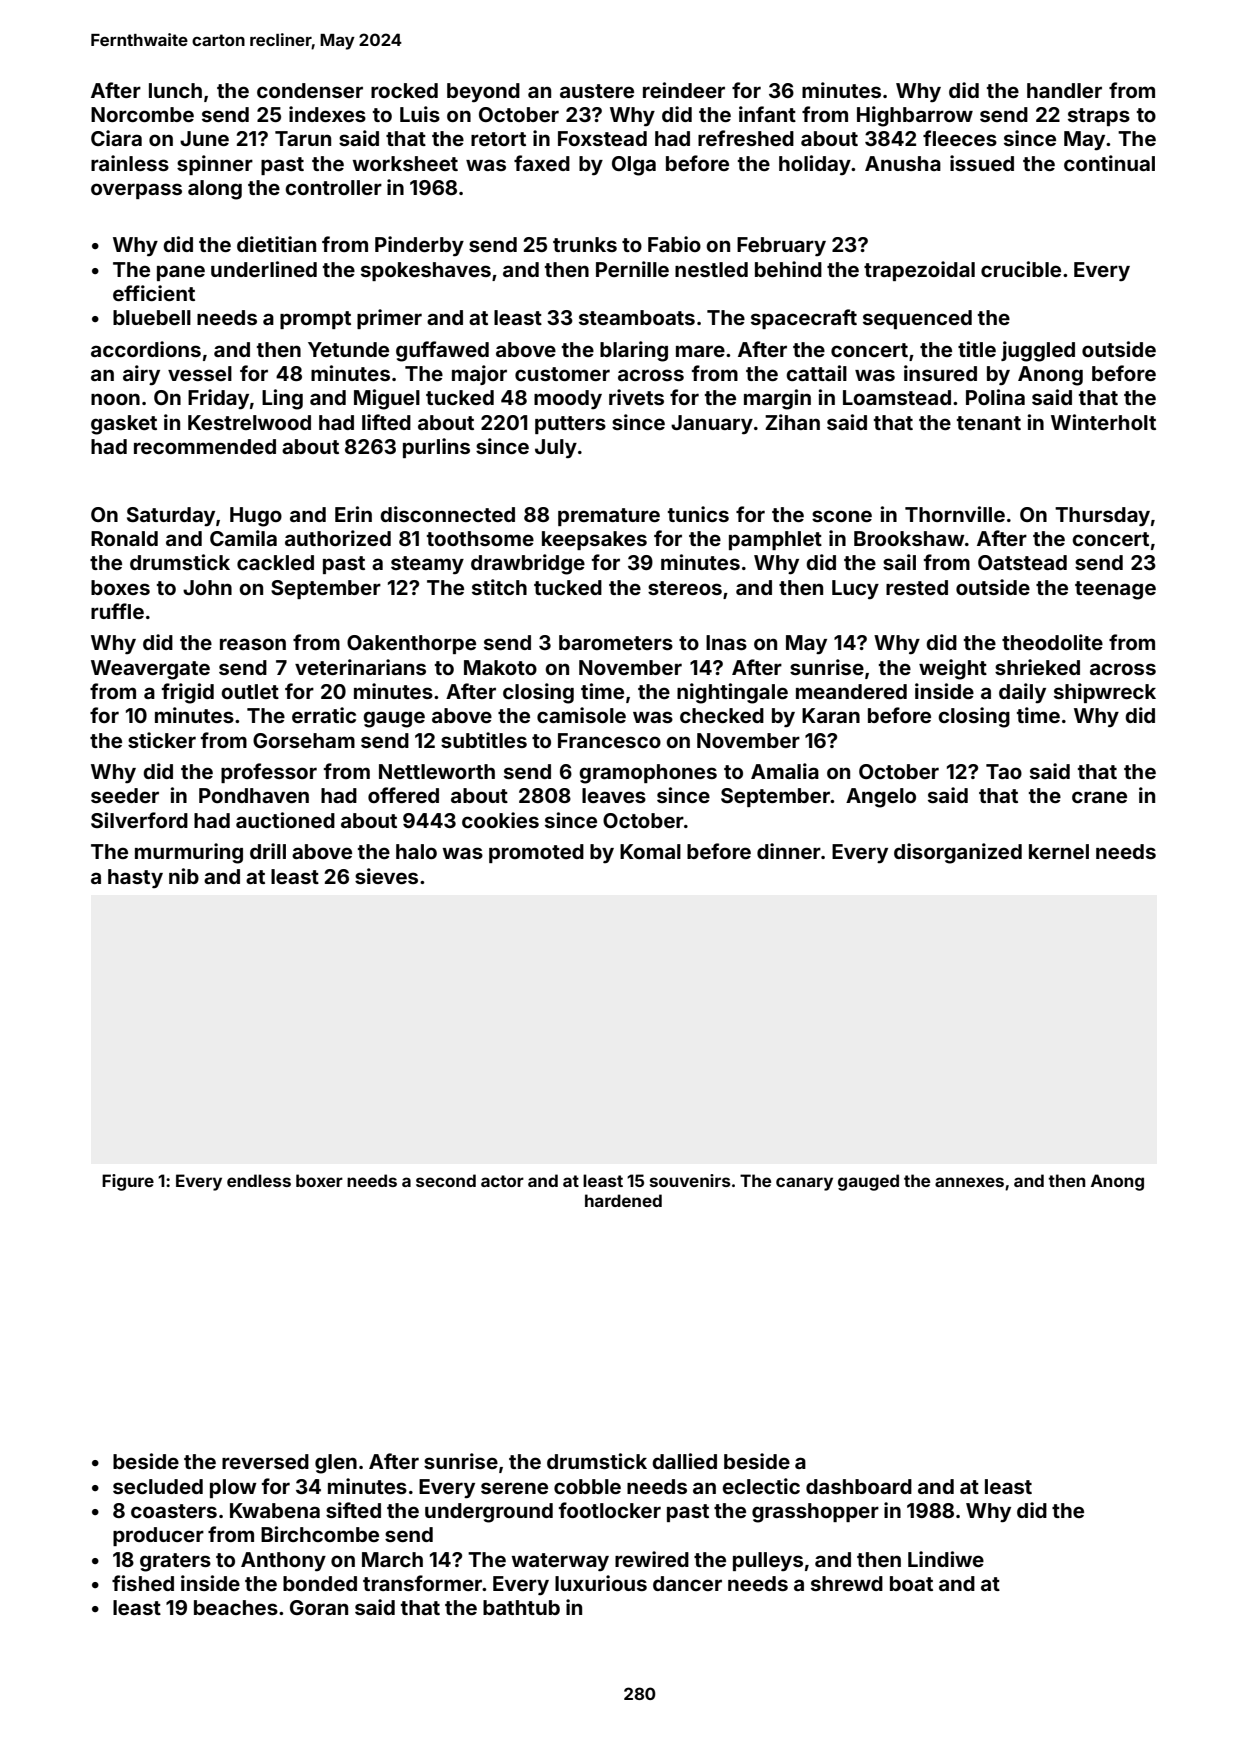 Image resolution: width=1247 pixels, height=1763 pixels. What do you see at coordinates (1105, 693) in the page?
I see `shipwreck` at bounding box center [1105, 693].
